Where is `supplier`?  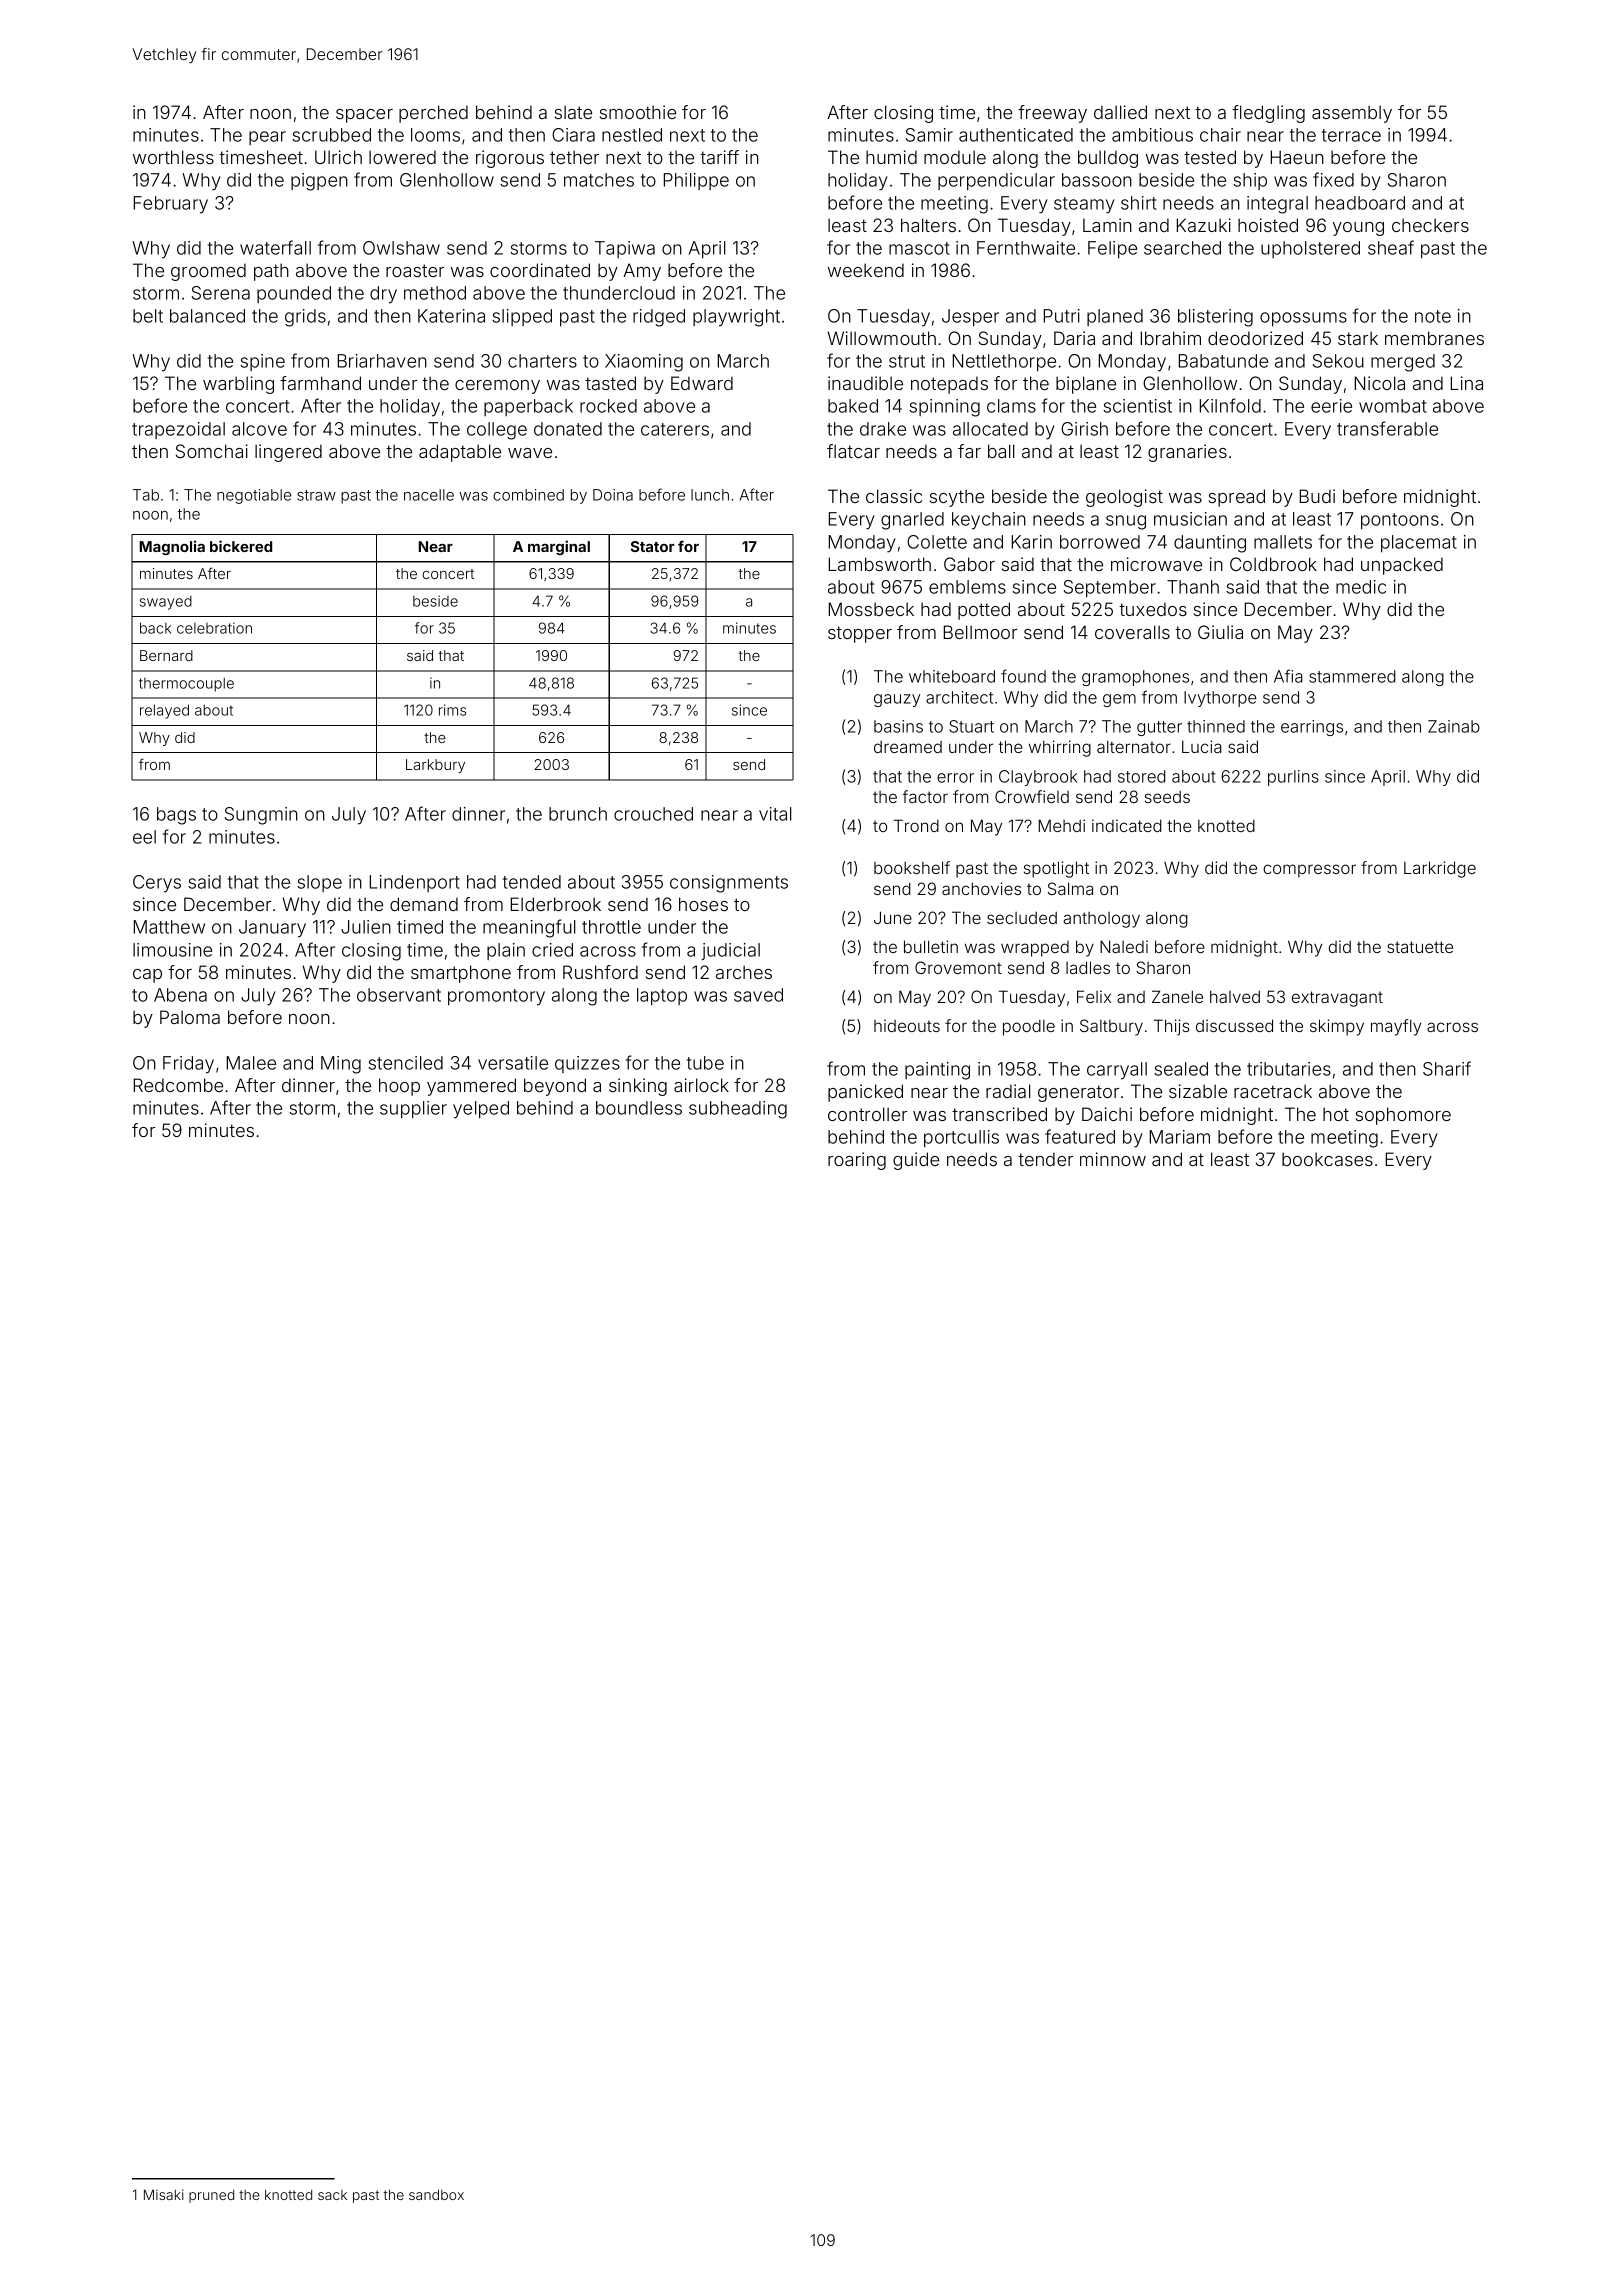 supplier is located at coordinates (413, 1109).
